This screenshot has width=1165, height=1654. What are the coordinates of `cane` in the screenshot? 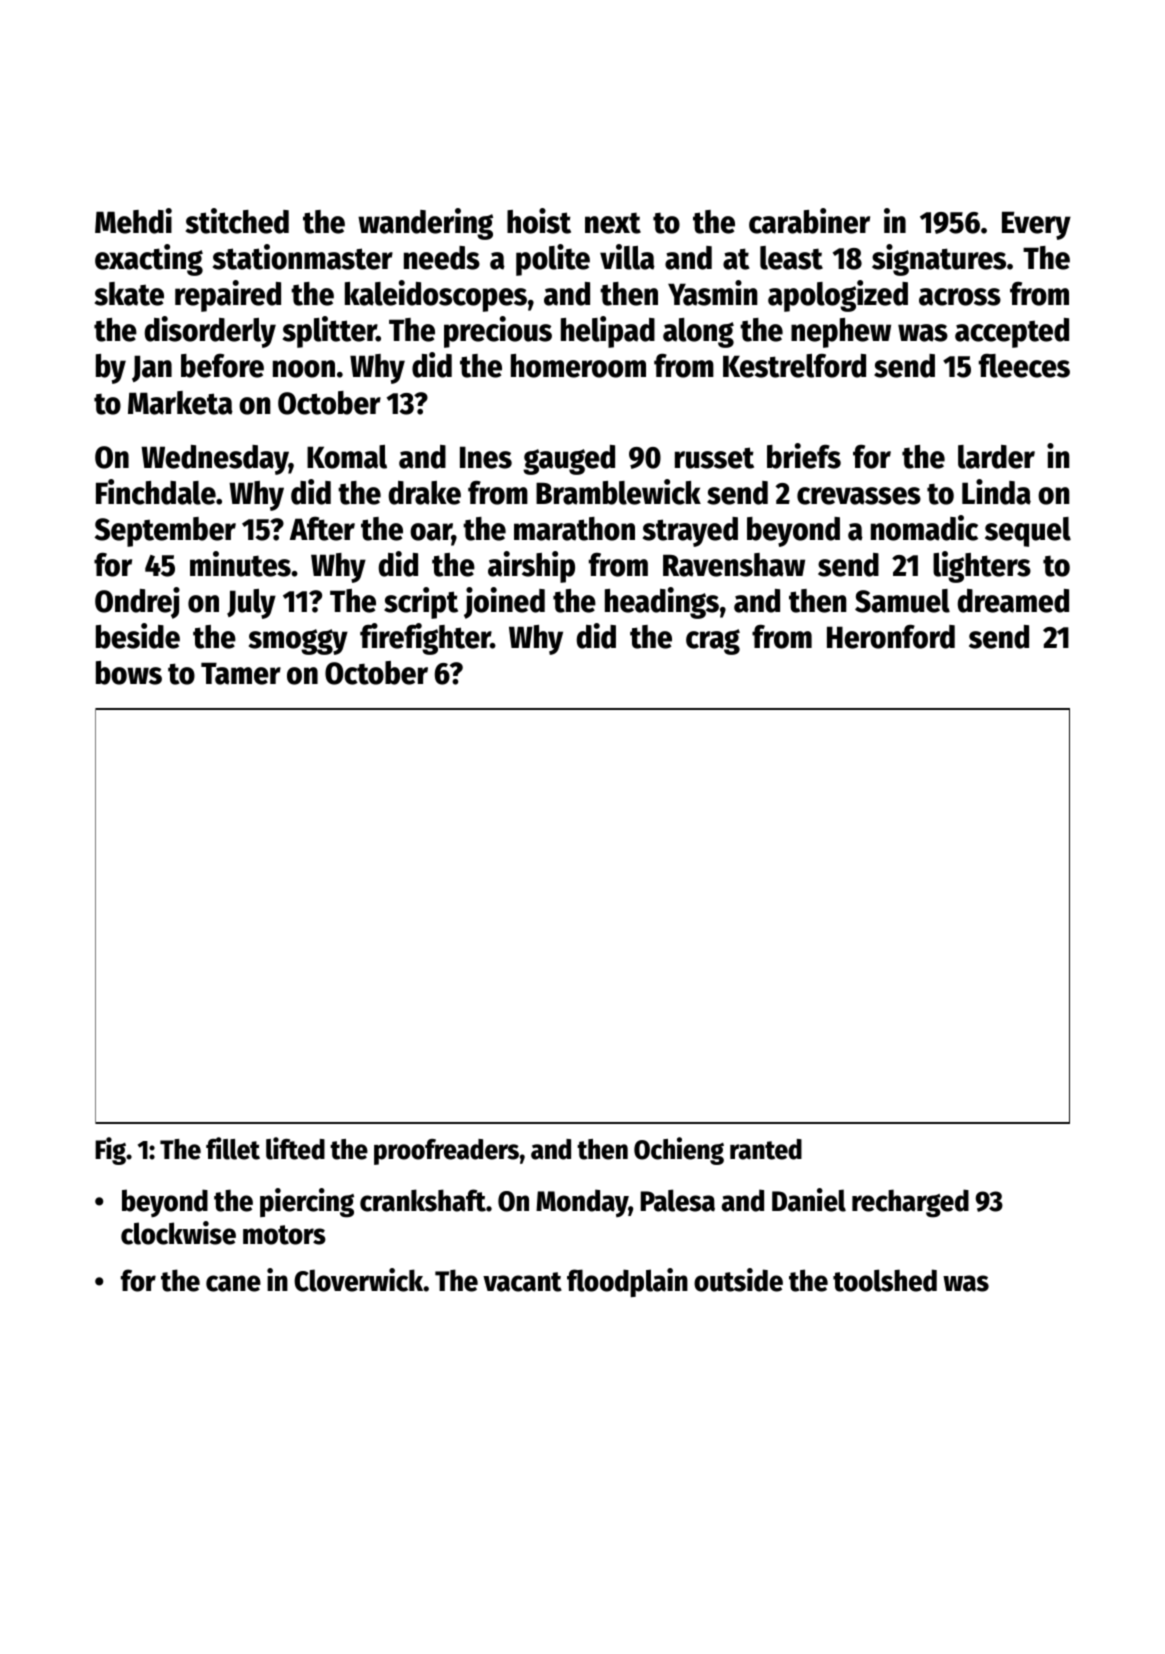 It's located at (233, 1283).
